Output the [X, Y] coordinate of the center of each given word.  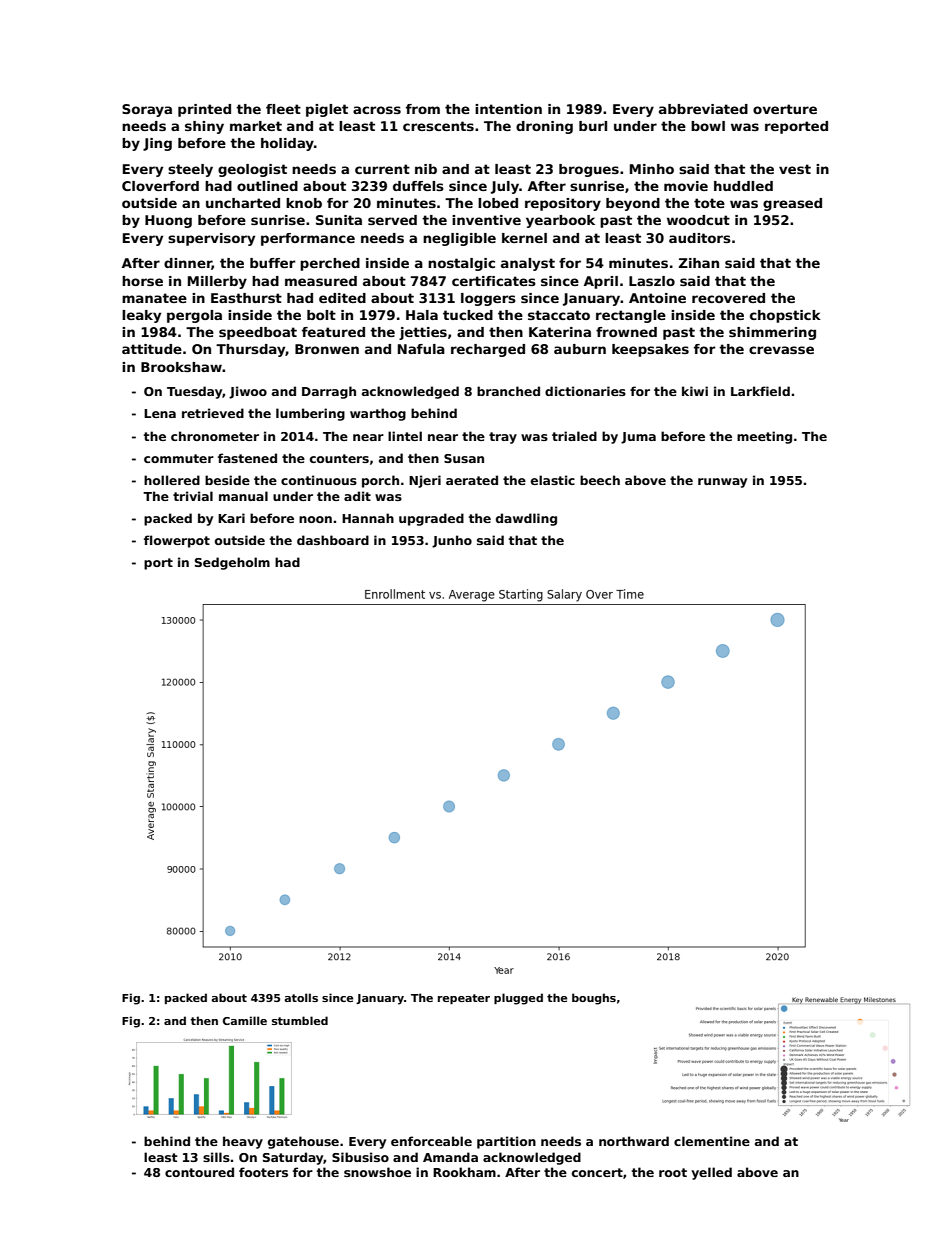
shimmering [772, 333]
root [673, 1172]
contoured [199, 1172]
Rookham [464, 1172]
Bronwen [327, 349]
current [382, 169]
